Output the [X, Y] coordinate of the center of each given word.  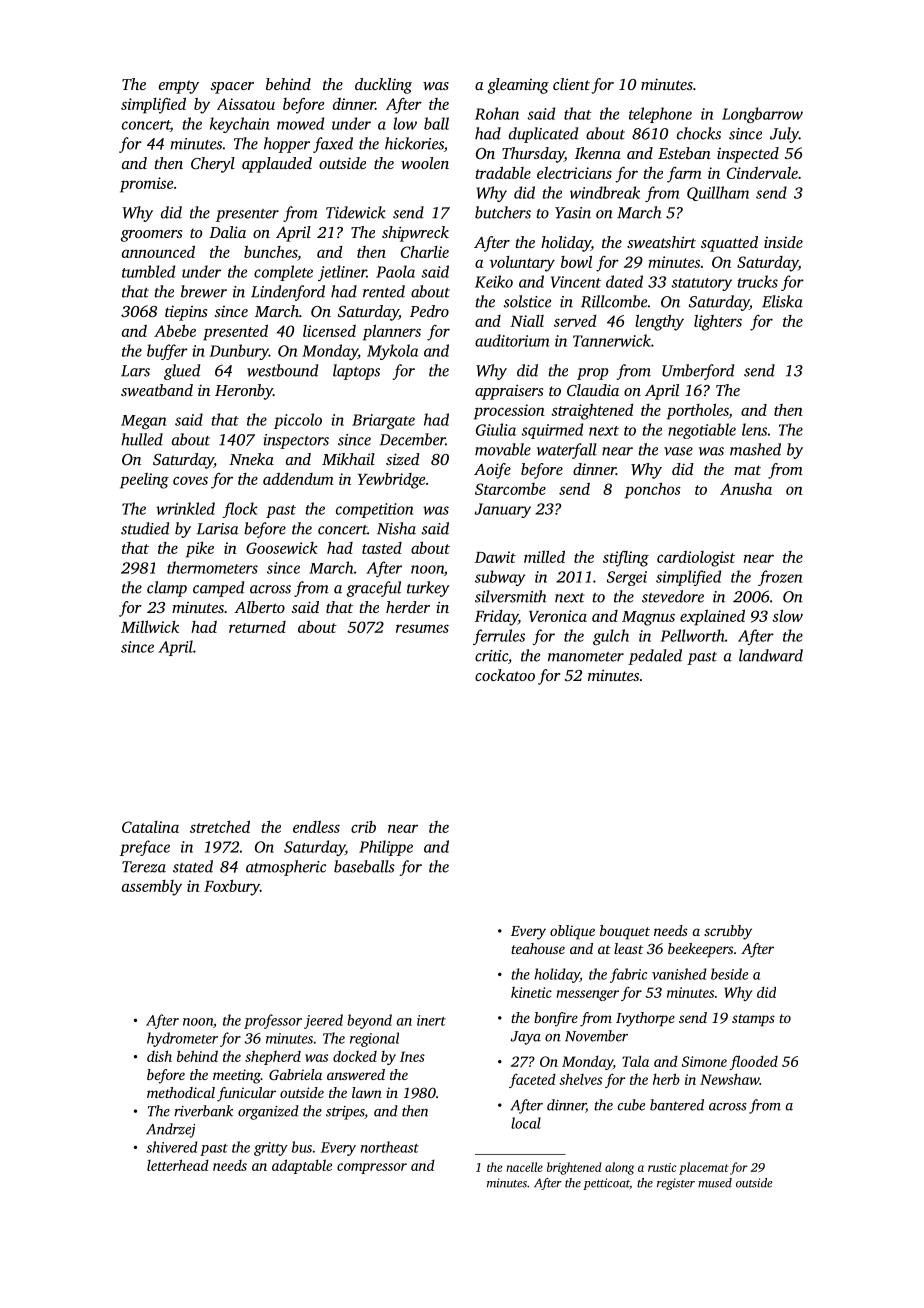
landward [771, 655]
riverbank [203, 1111]
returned [257, 627]
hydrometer [182, 1039]
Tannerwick [612, 340]
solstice [527, 301]
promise [146, 185]
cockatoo [505, 675]
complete [283, 273]
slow [787, 616]
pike [200, 550]
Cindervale [762, 173]
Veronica [558, 616]
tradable [503, 173]
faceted [532, 1081]
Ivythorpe [645, 1019]
